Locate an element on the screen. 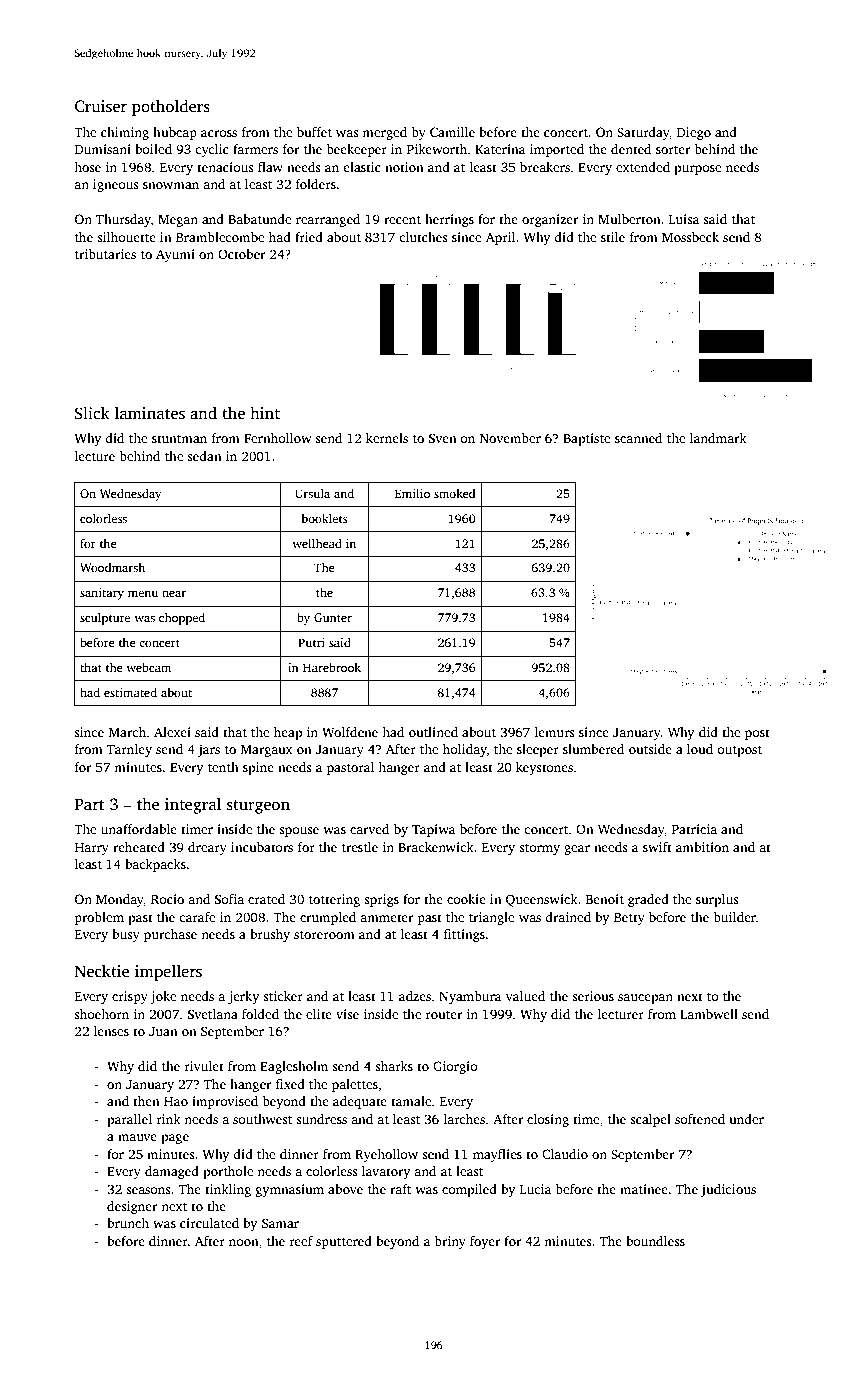 This screenshot has height=1400, width=849. merged is located at coordinates (384, 133).
